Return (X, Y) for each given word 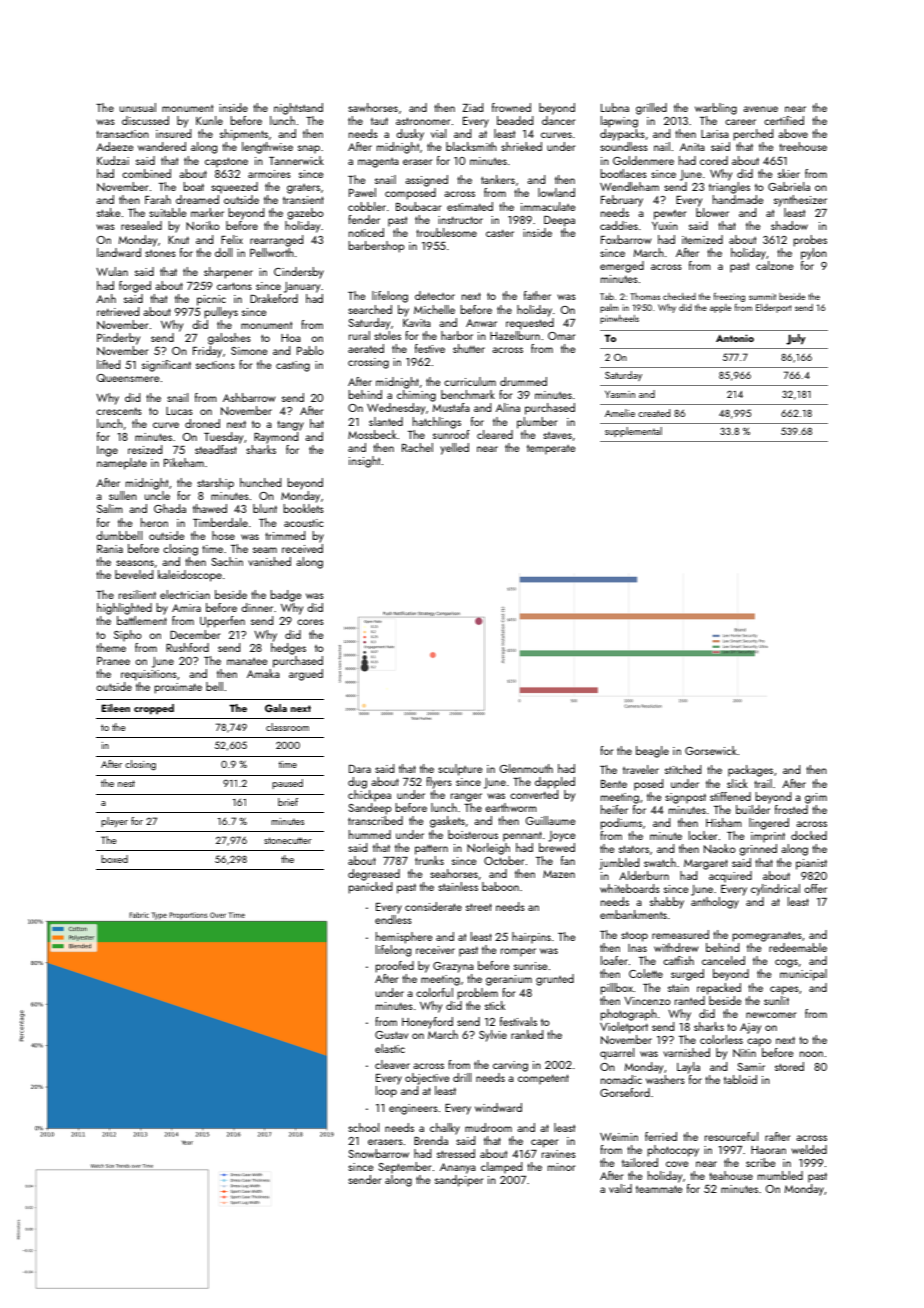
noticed (366, 232)
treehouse (803, 146)
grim (816, 798)
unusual (138, 107)
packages (750, 771)
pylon (814, 254)
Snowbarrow (378, 1153)
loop (386, 1092)
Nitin (744, 1053)
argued (306, 675)
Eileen (115, 708)
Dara (360, 769)
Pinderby (118, 339)
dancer (559, 120)
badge (286, 596)
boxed (114, 859)
